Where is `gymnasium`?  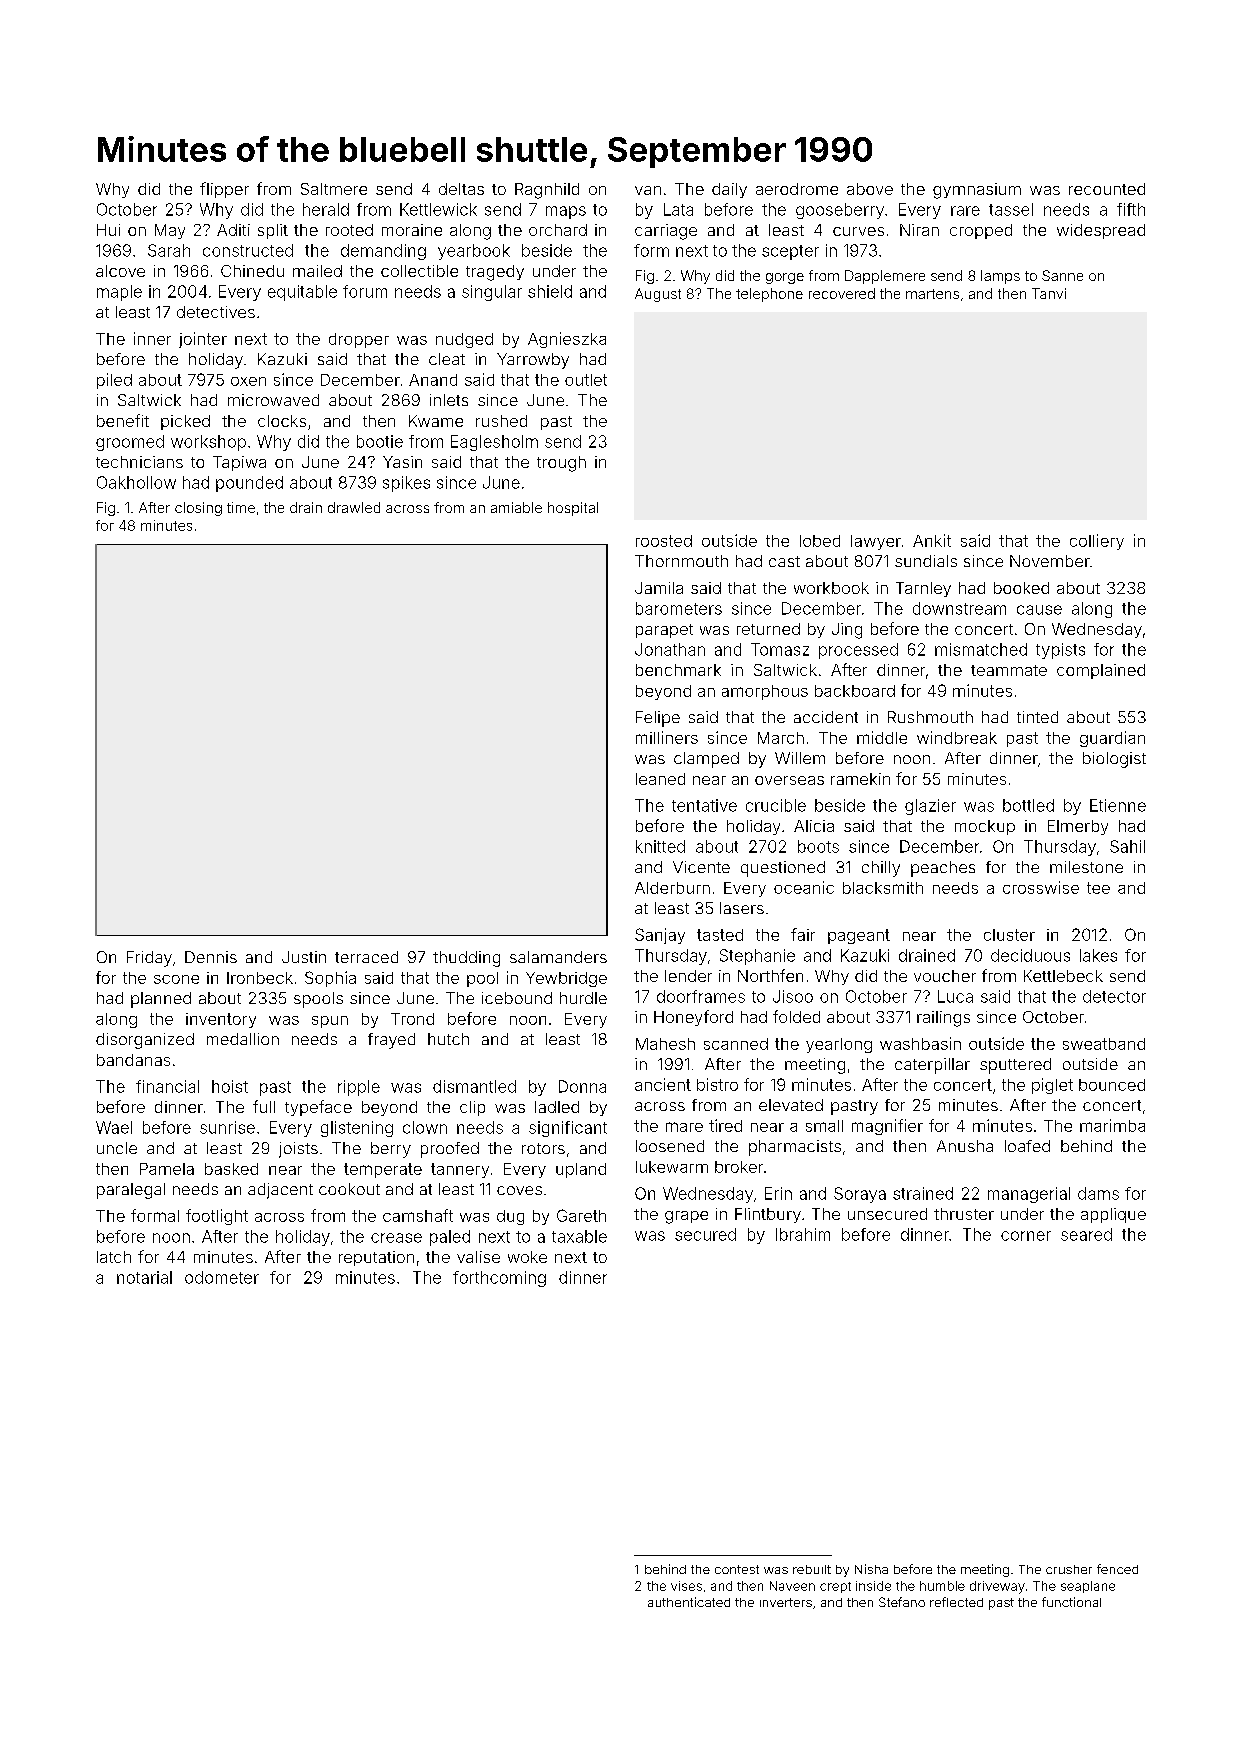 gymnasium is located at coordinates (977, 191).
